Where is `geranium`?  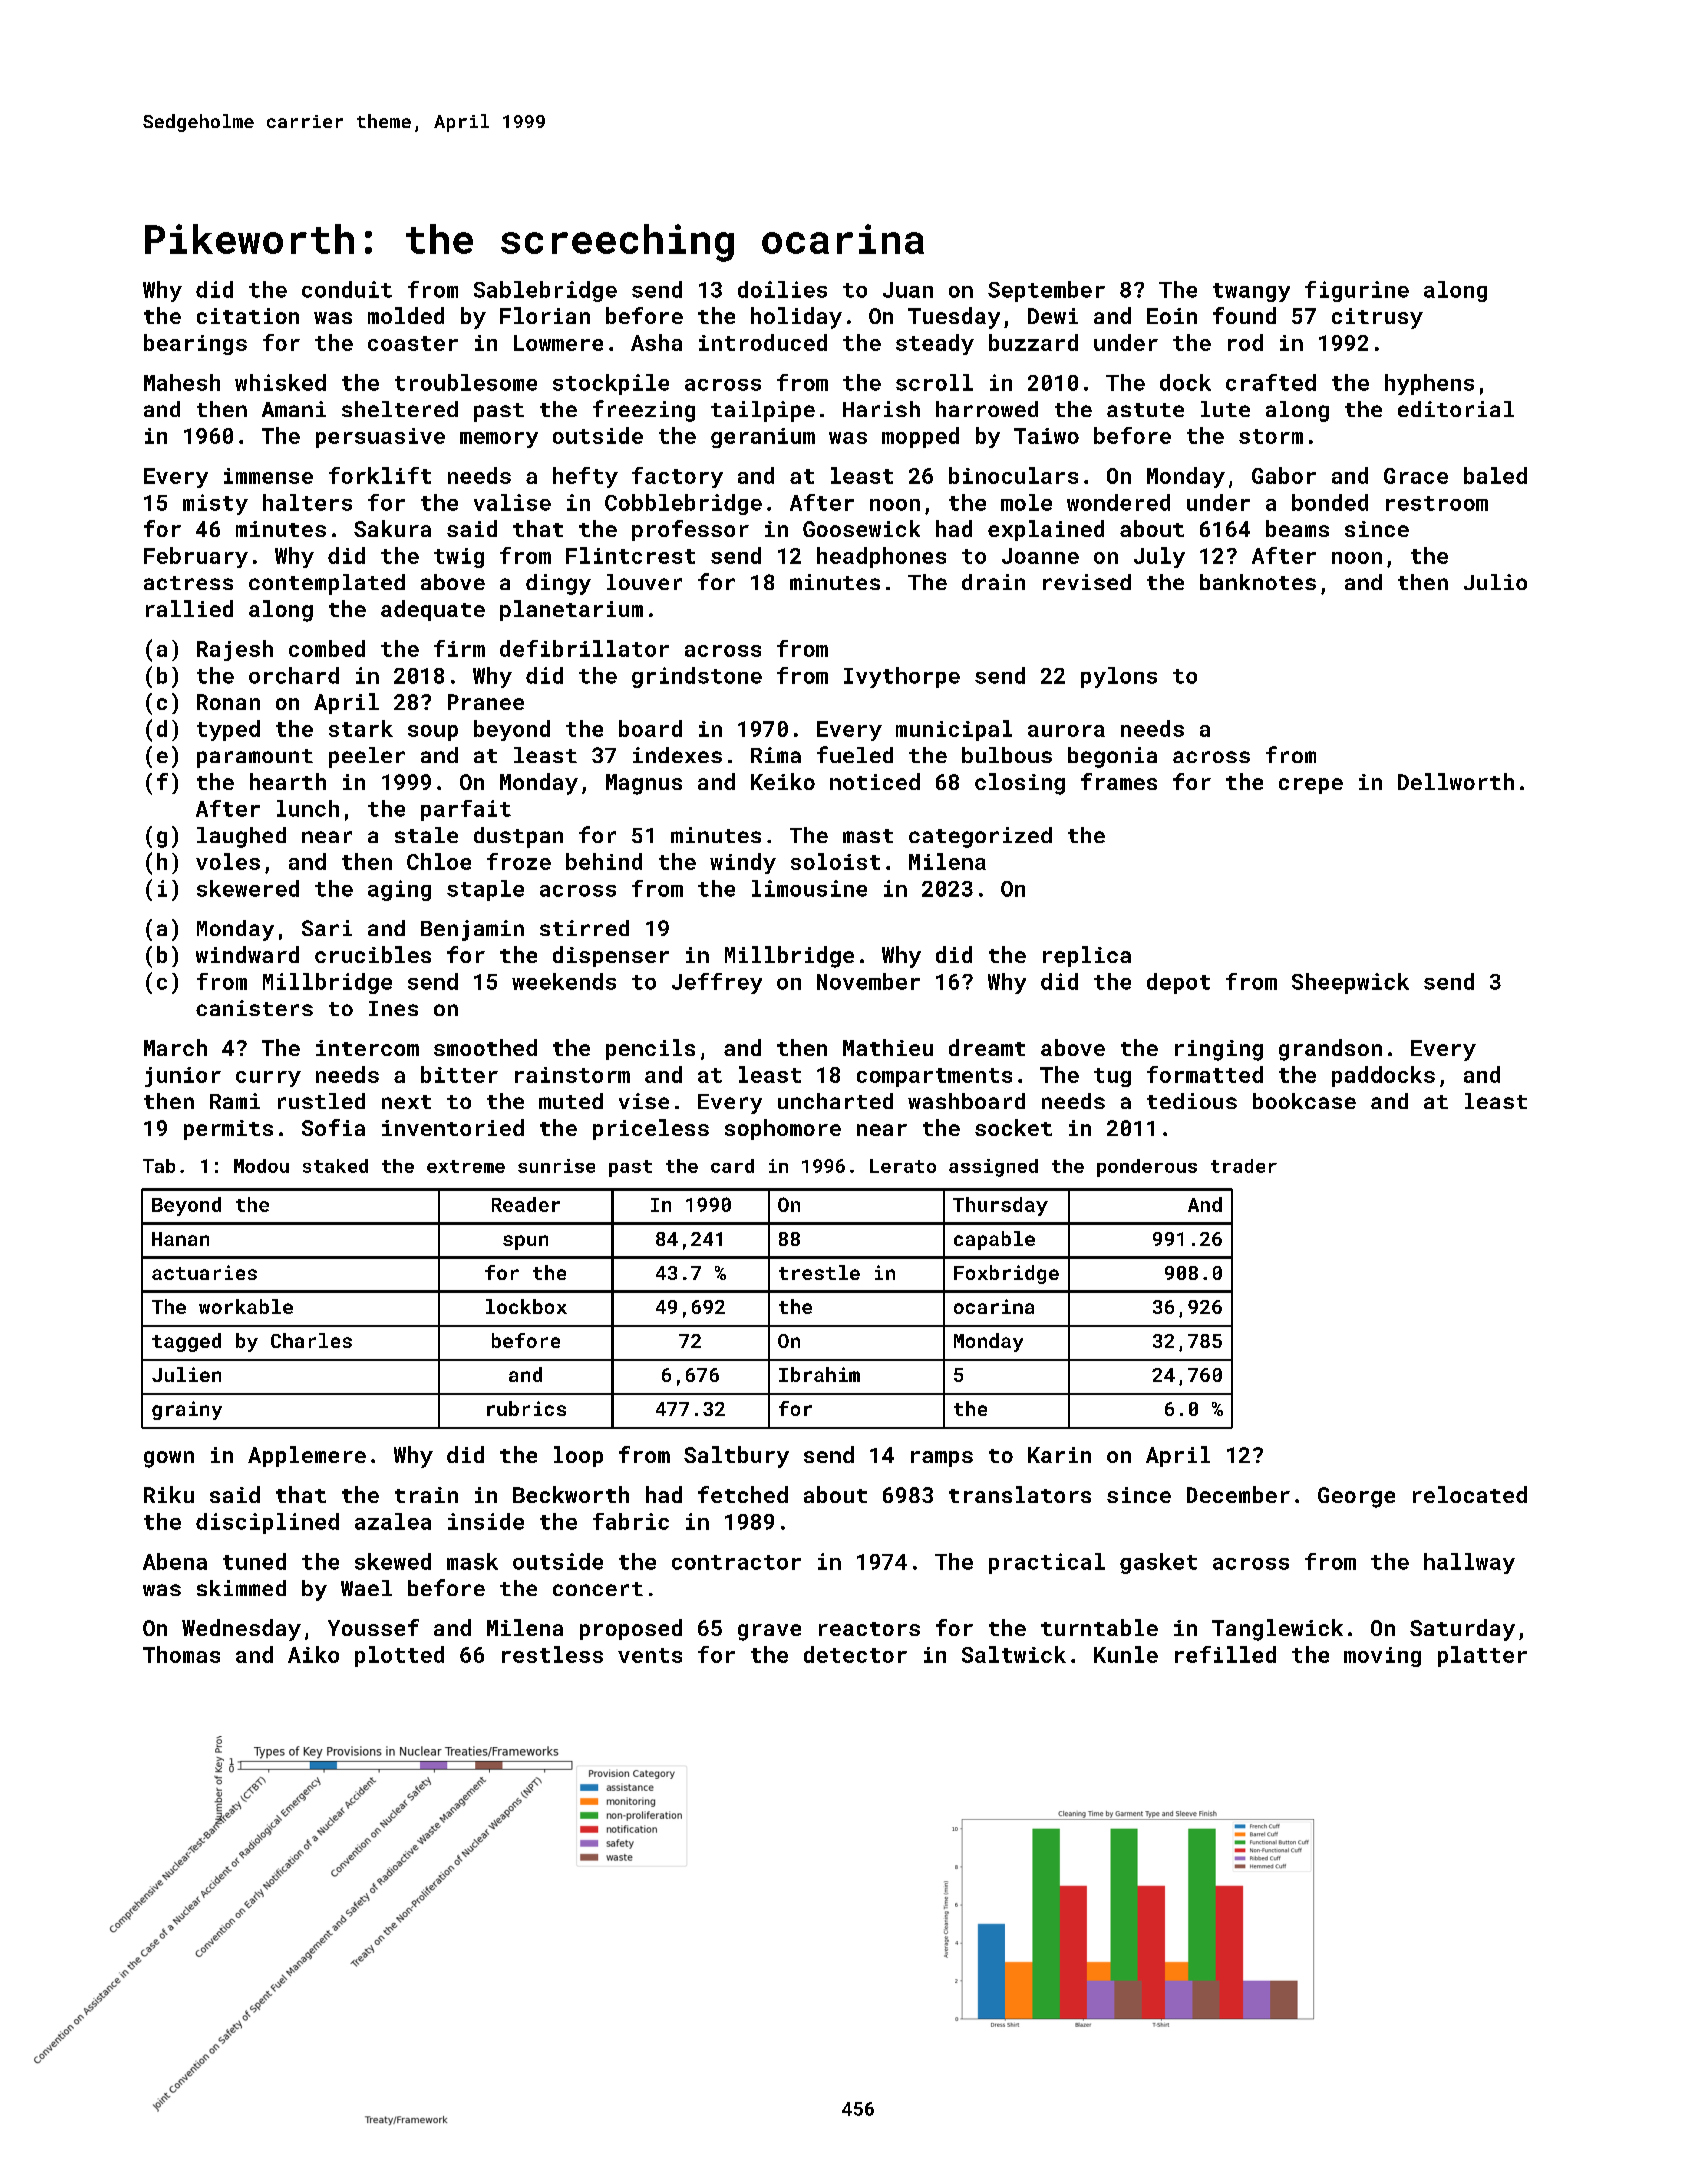 geranium is located at coordinates (763, 438).
